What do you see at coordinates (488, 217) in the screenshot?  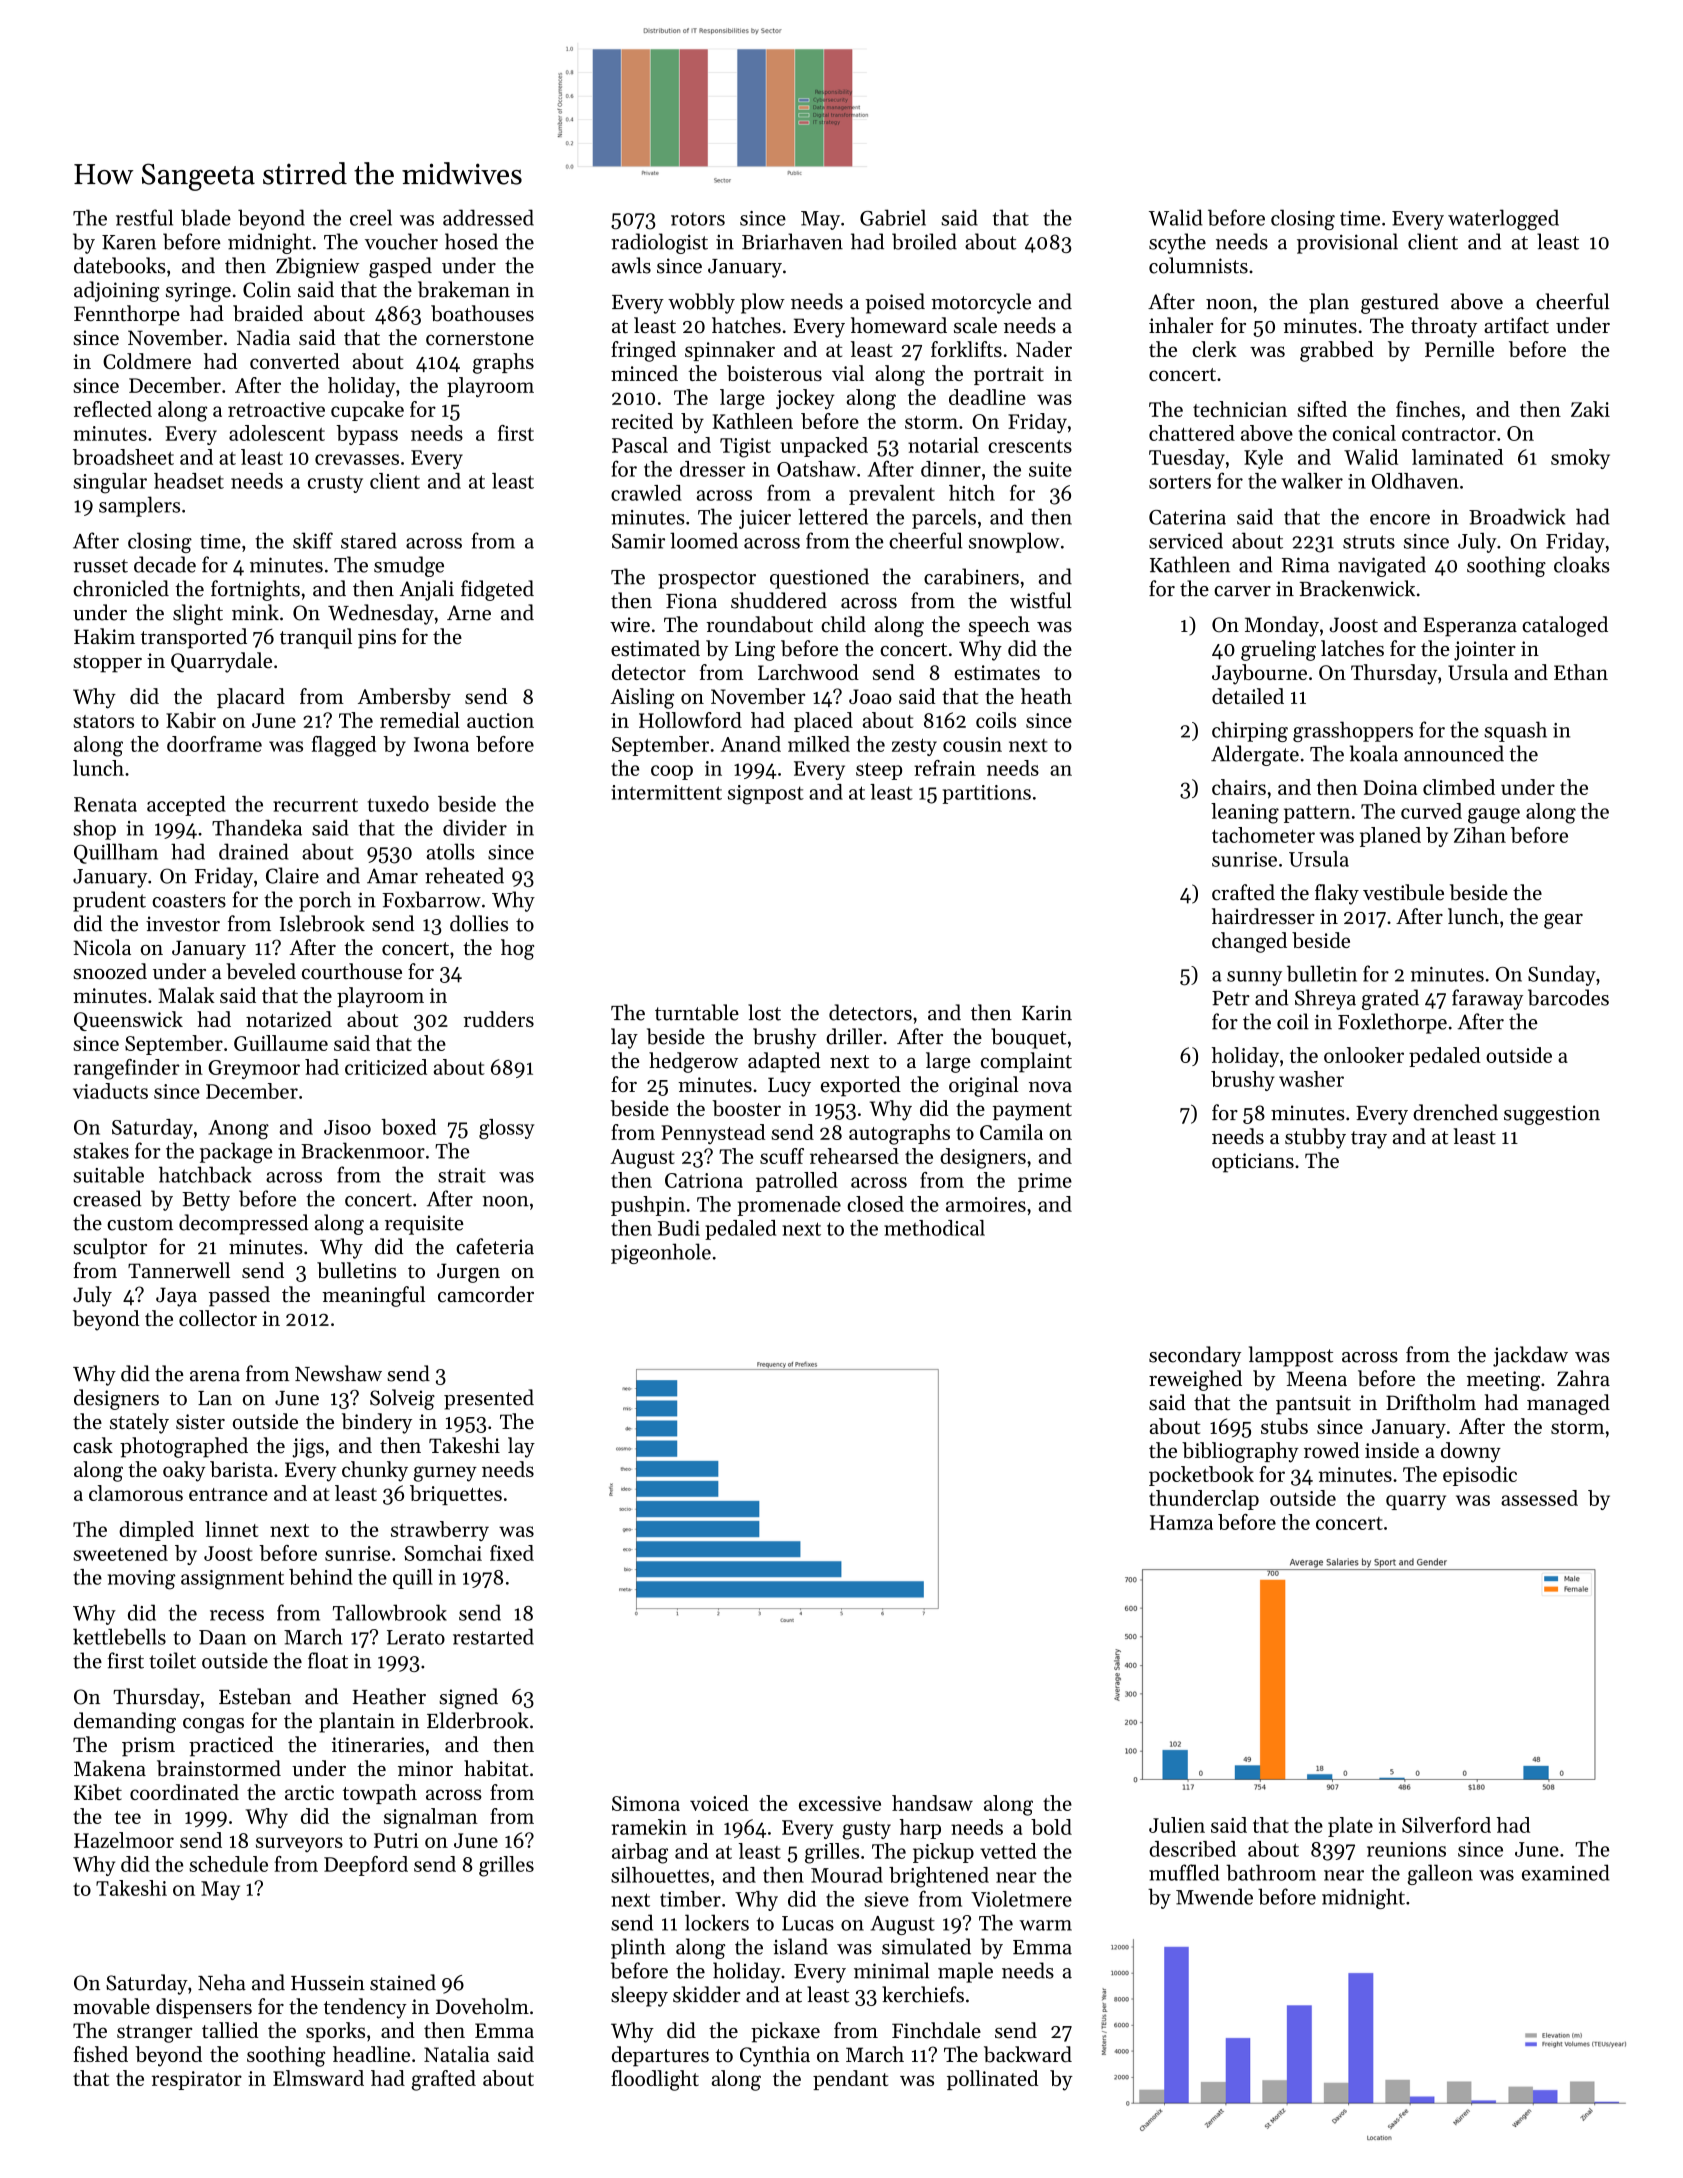 I see `addressed` at bounding box center [488, 217].
